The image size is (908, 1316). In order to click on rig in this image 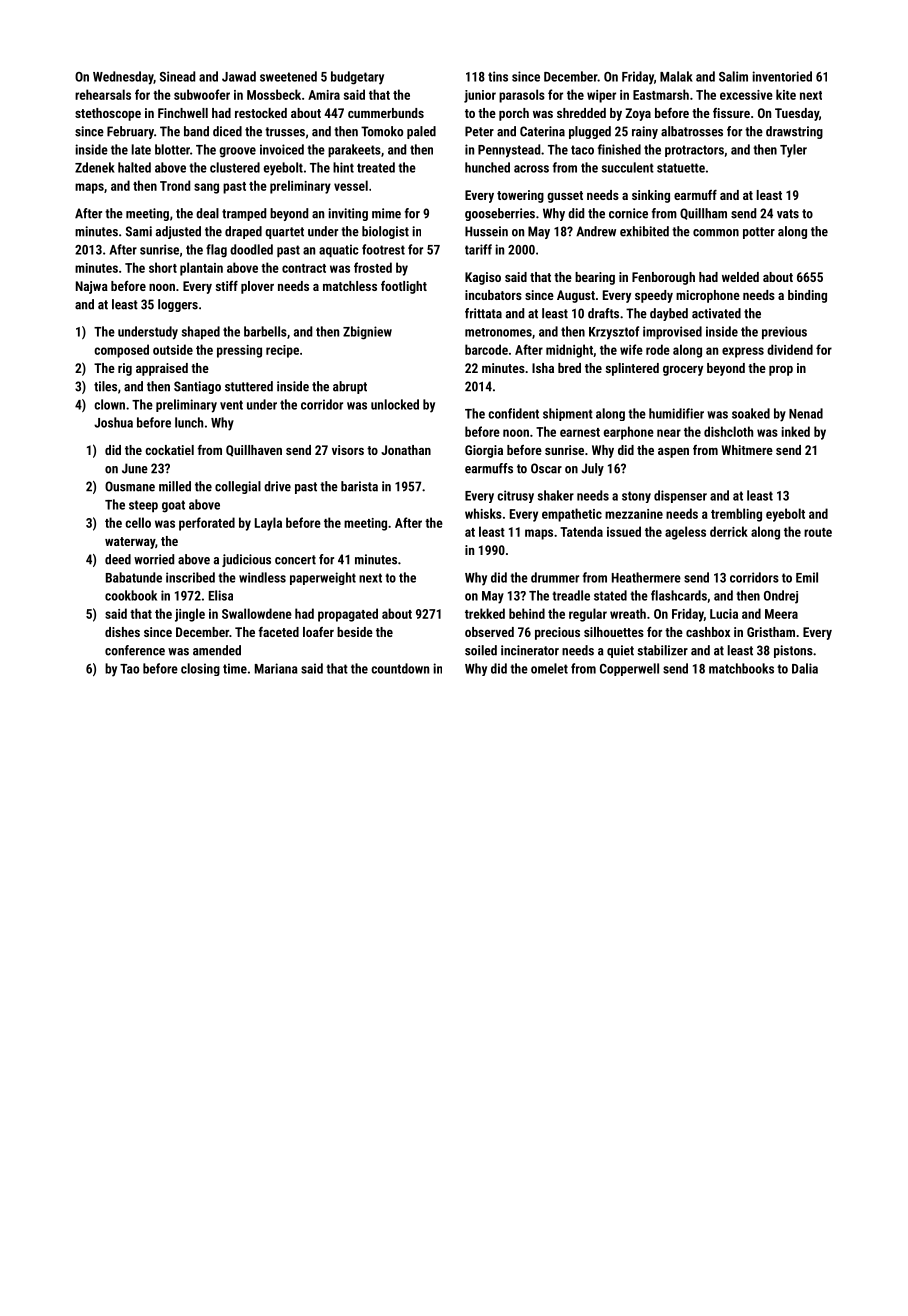, I will do `click(125, 369)`.
